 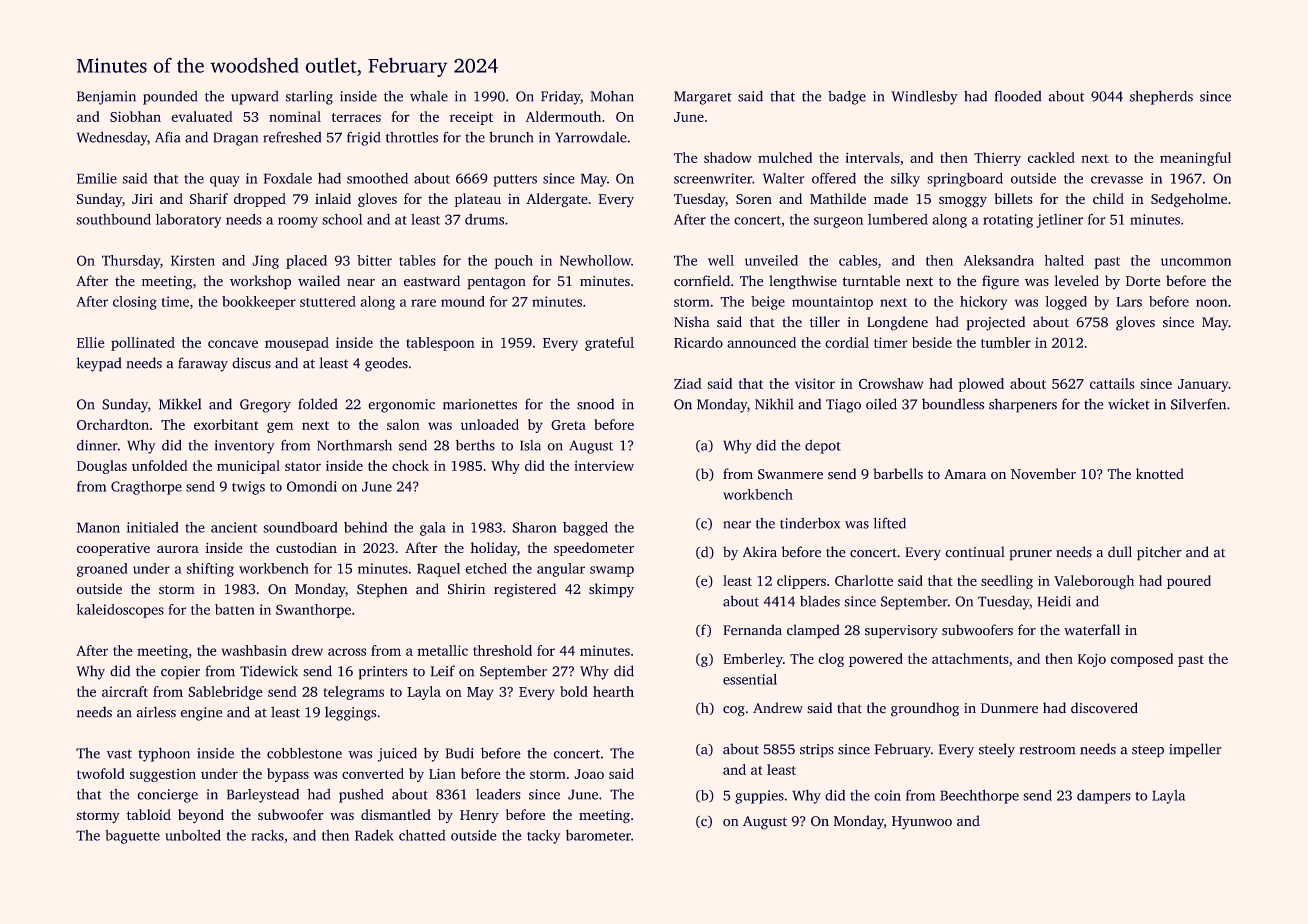 I want to click on typhoon, so click(x=164, y=755).
